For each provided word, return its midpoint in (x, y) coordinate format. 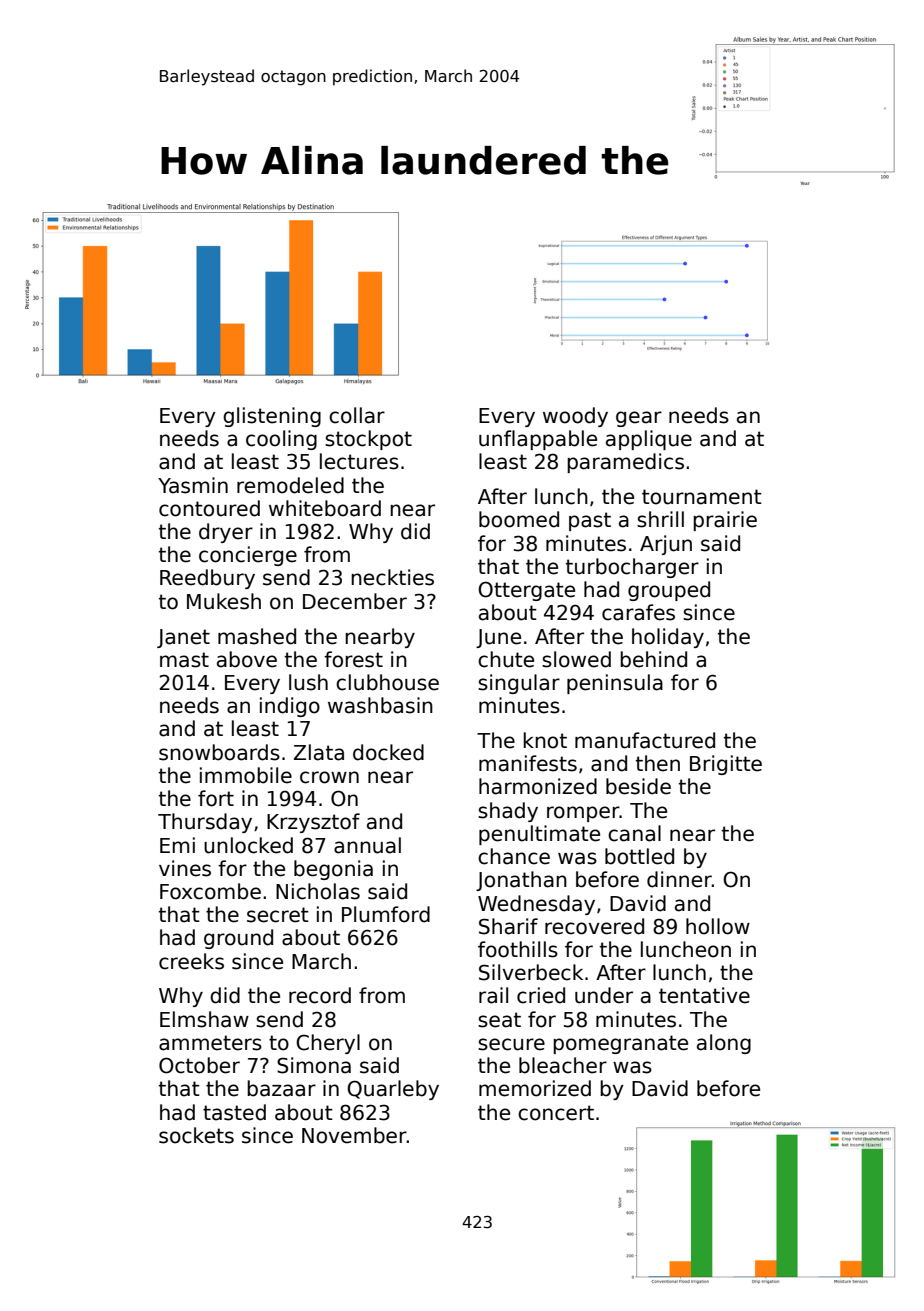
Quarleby (393, 1090)
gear (639, 419)
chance (514, 856)
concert (556, 1113)
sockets (196, 1135)
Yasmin (193, 485)
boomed (519, 519)
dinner (679, 879)
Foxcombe (210, 891)
